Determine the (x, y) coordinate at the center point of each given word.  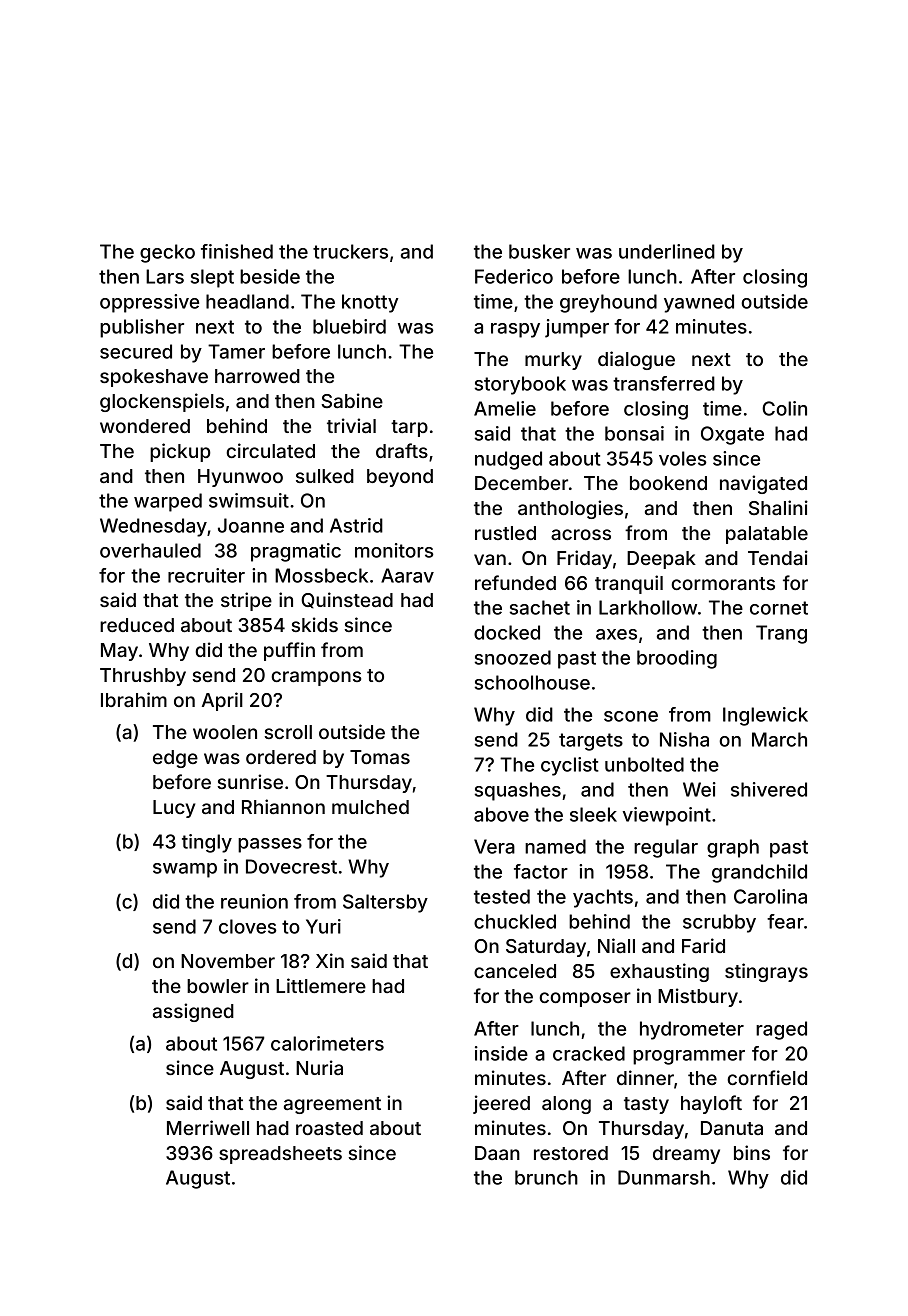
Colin (784, 408)
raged (781, 1030)
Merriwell (208, 1127)
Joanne (251, 525)
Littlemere (321, 985)
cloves (248, 926)
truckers (350, 251)
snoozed (513, 657)
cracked (589, 1053)
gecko (167, 253)
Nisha (684, 739)
